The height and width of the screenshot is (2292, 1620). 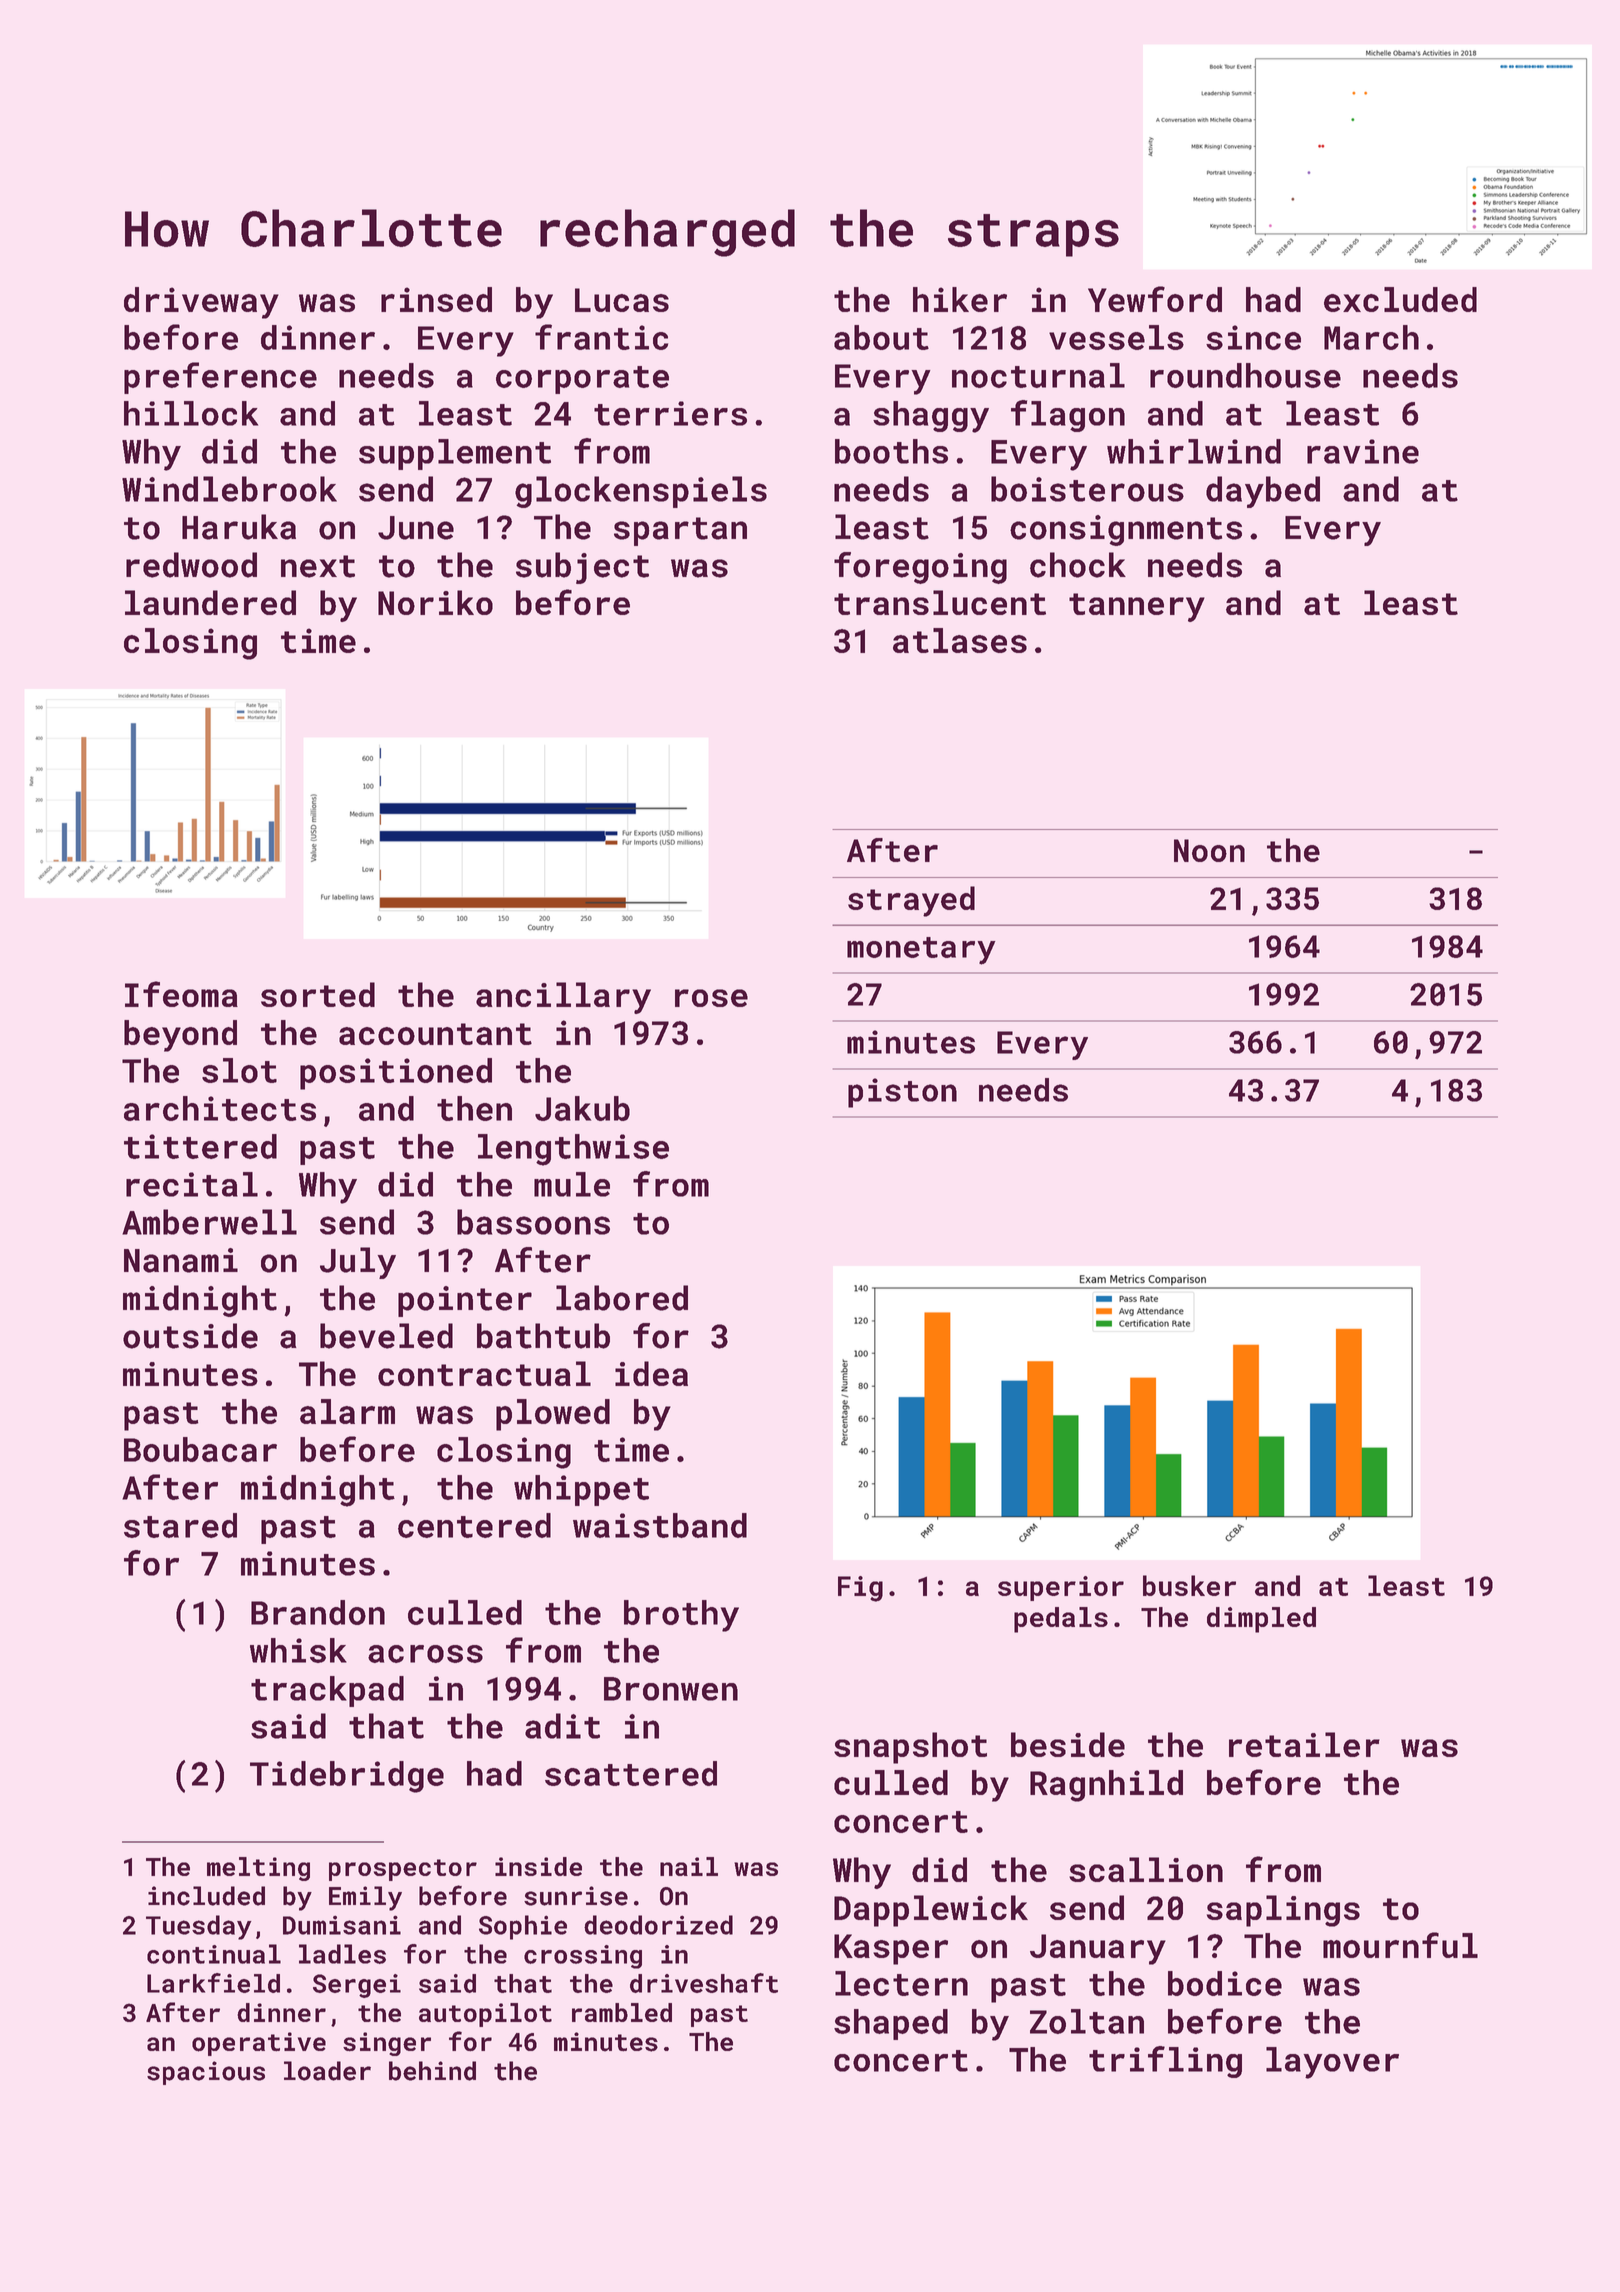 I want to click on sorted, so click(x=318, y=994).
